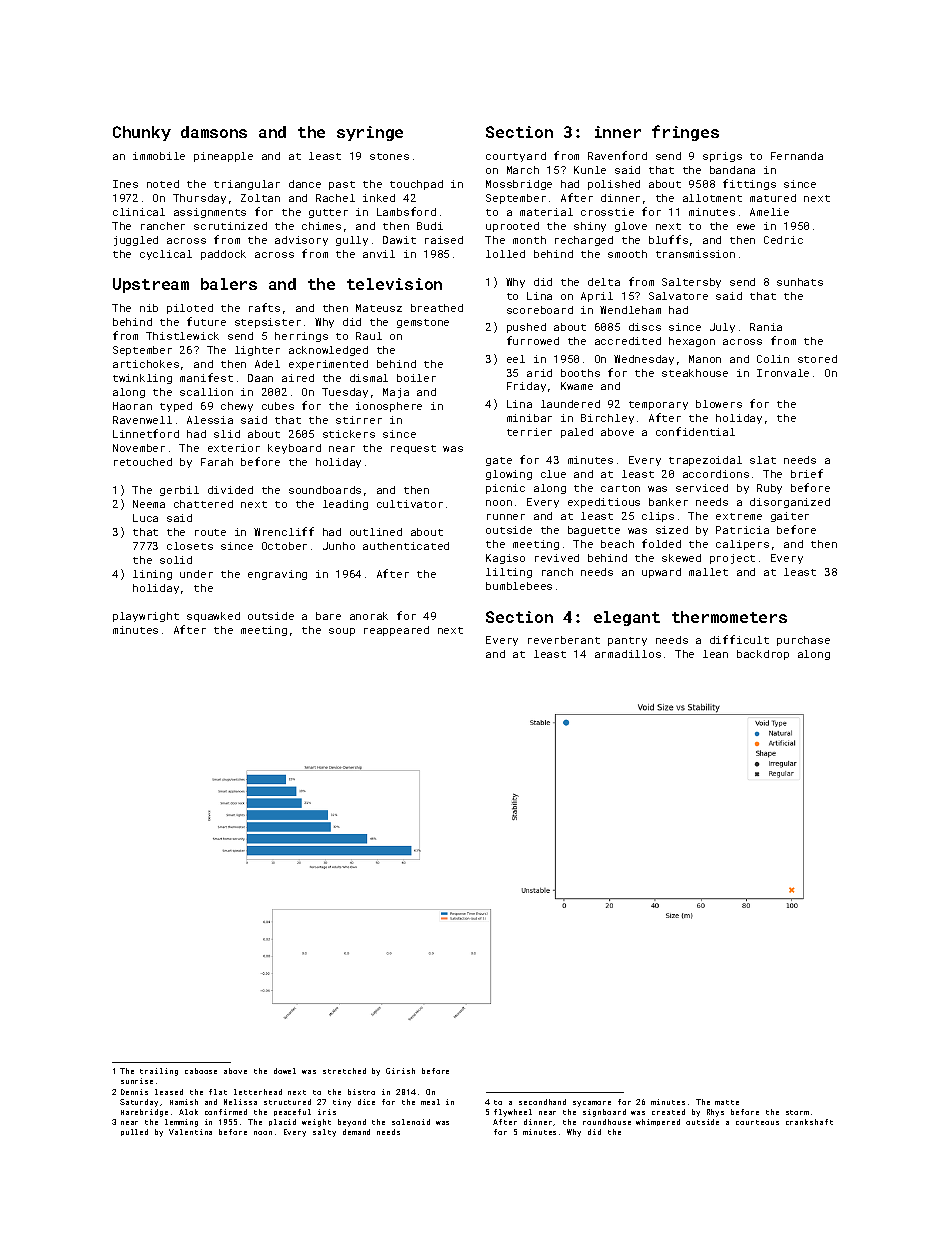 Image resolution: width=952 pixels, height=1233 pixels. I want to click on damsons, so click(214, 132).
